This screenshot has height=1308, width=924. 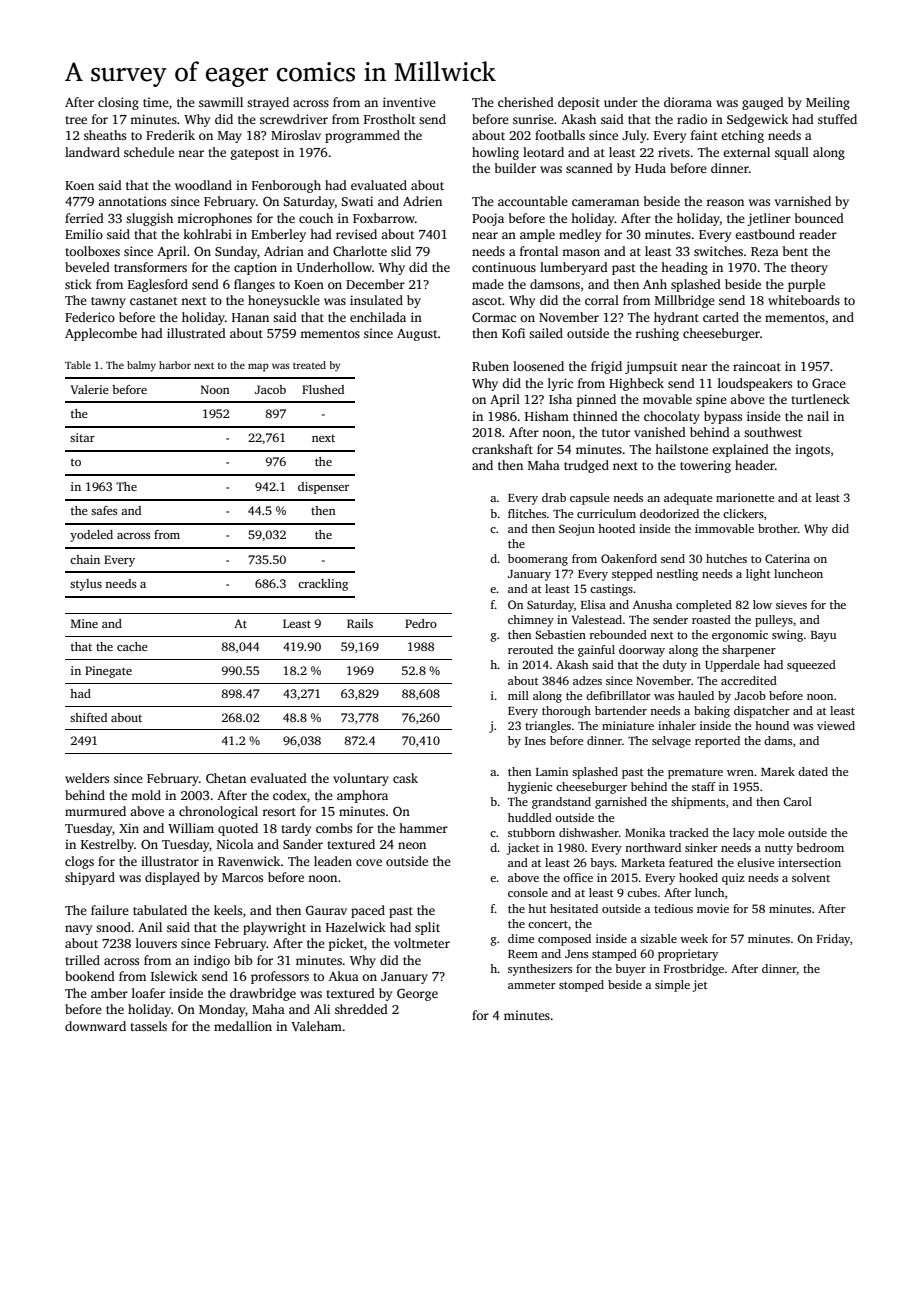 I want to click on Applecombe, so click(x=101, y=334).
